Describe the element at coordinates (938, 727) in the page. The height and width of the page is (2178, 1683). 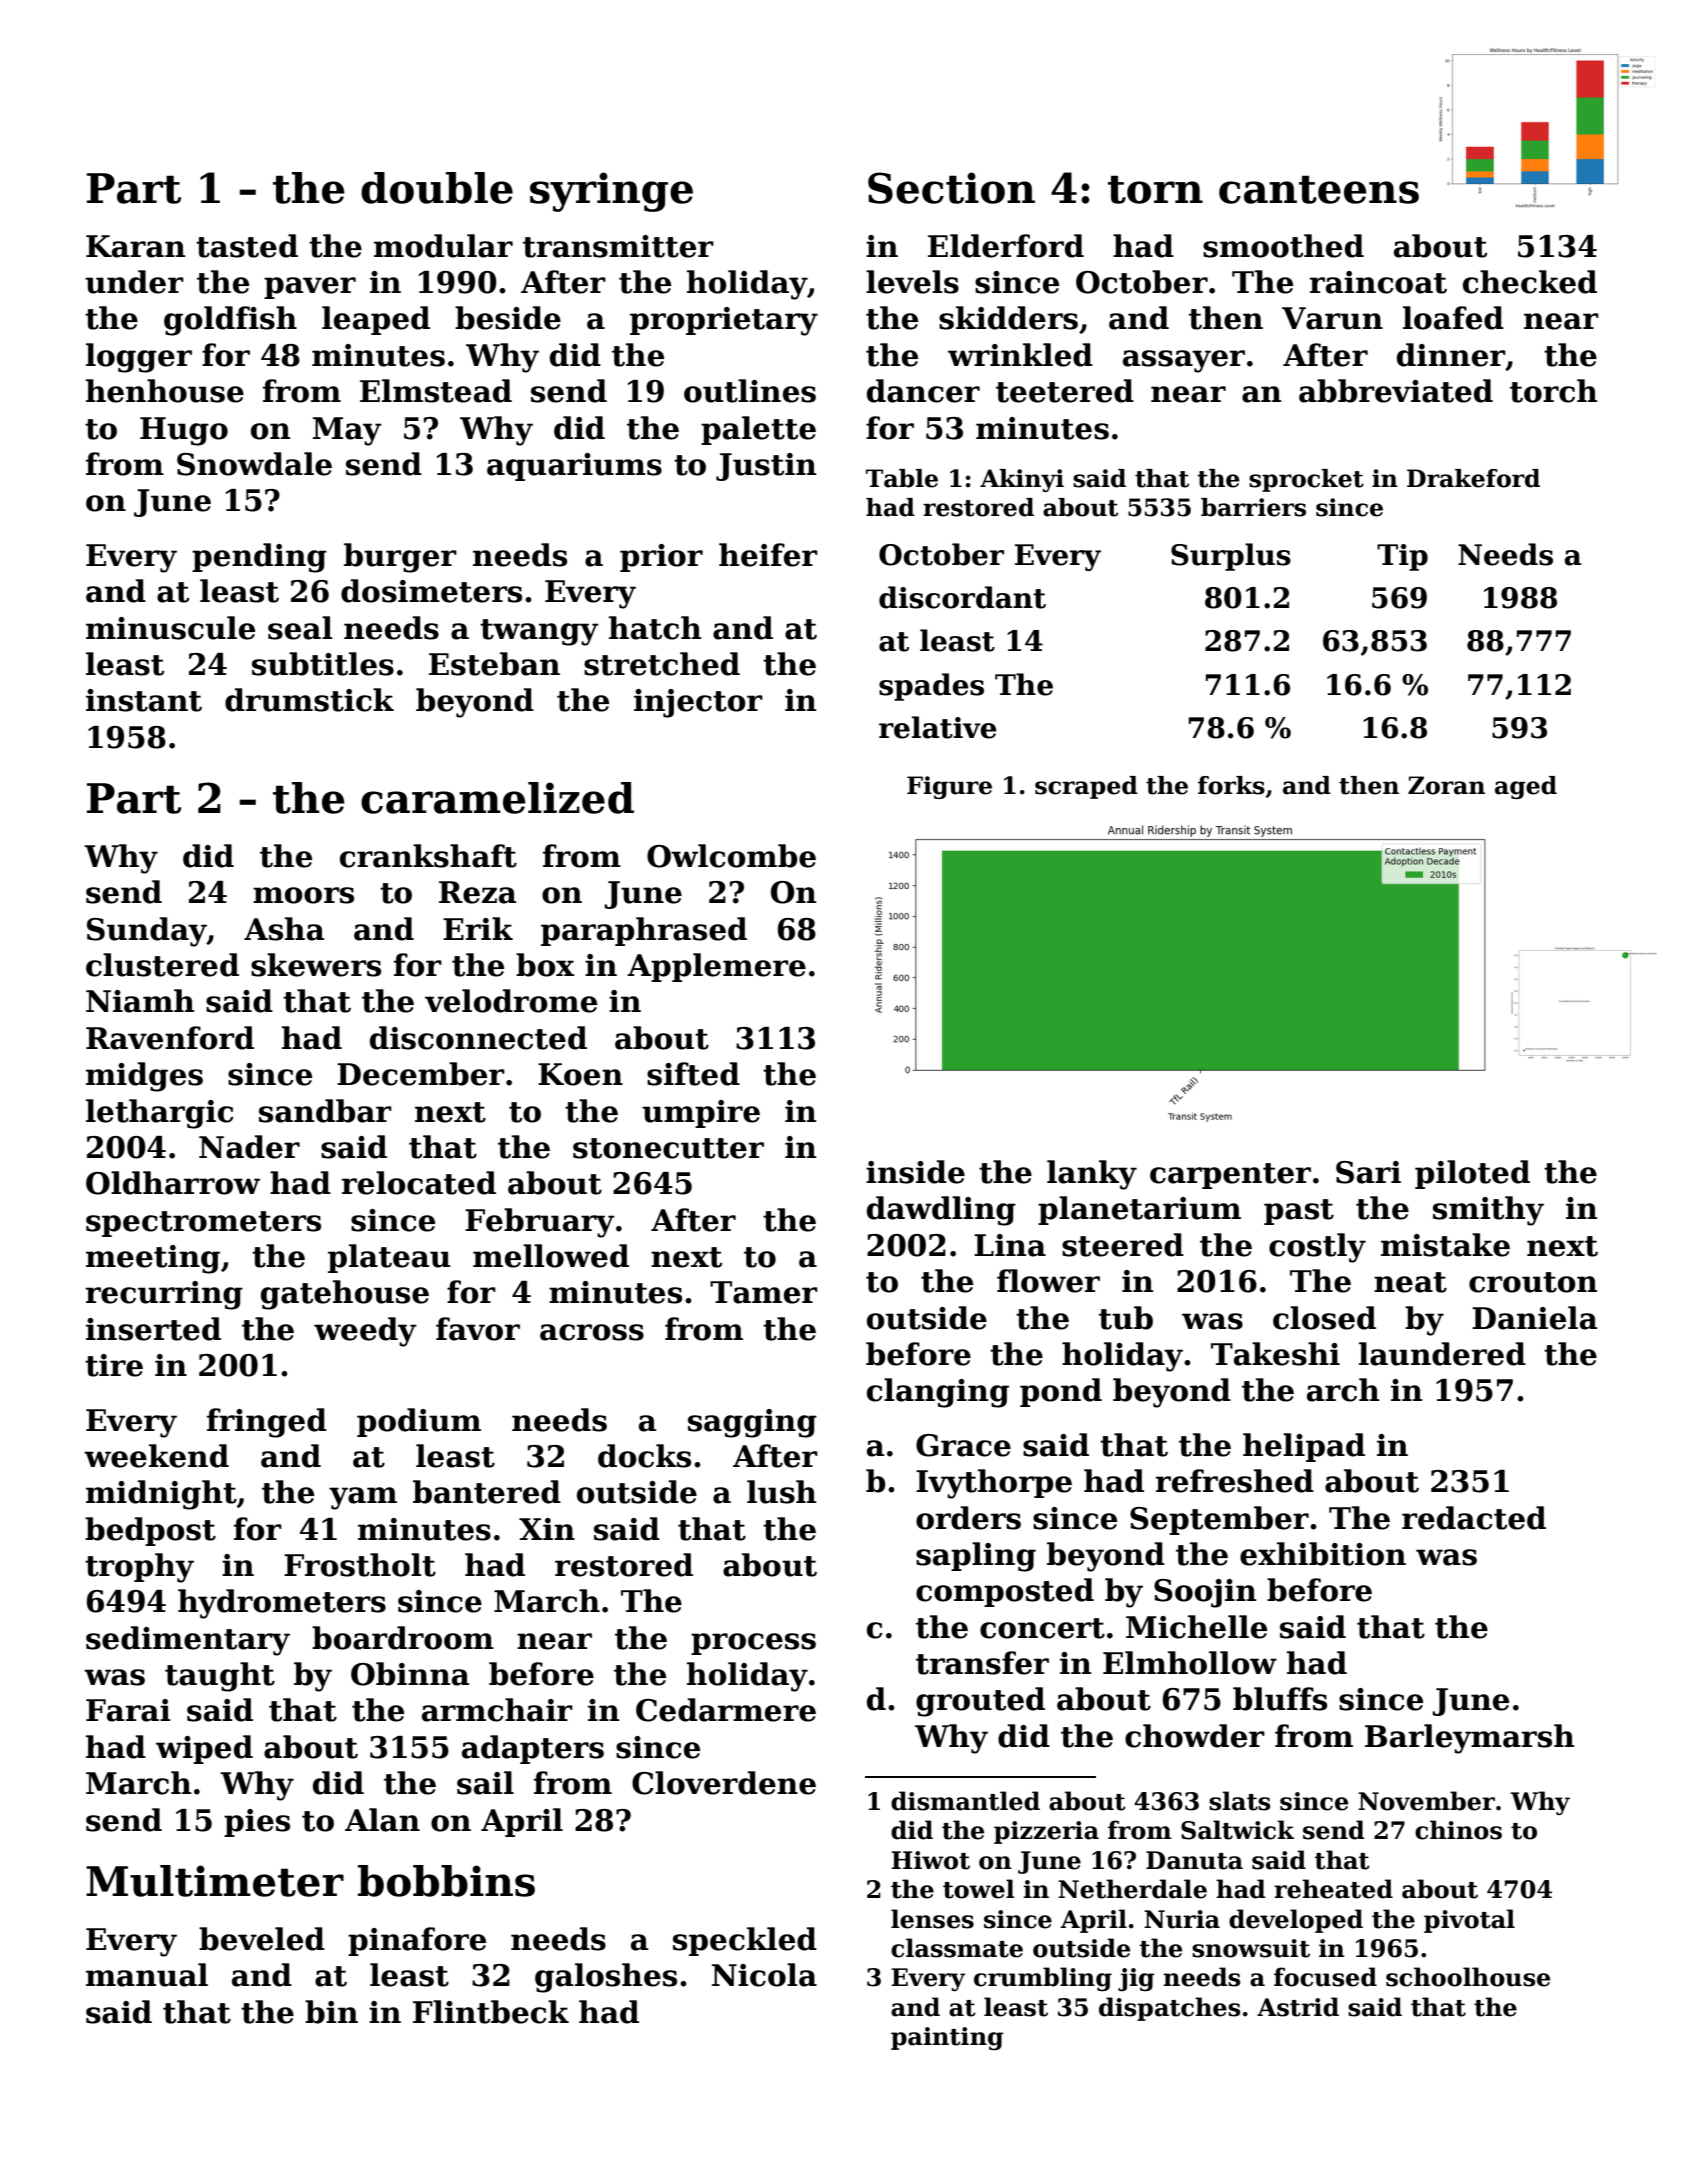
I see `relative` at that location.
